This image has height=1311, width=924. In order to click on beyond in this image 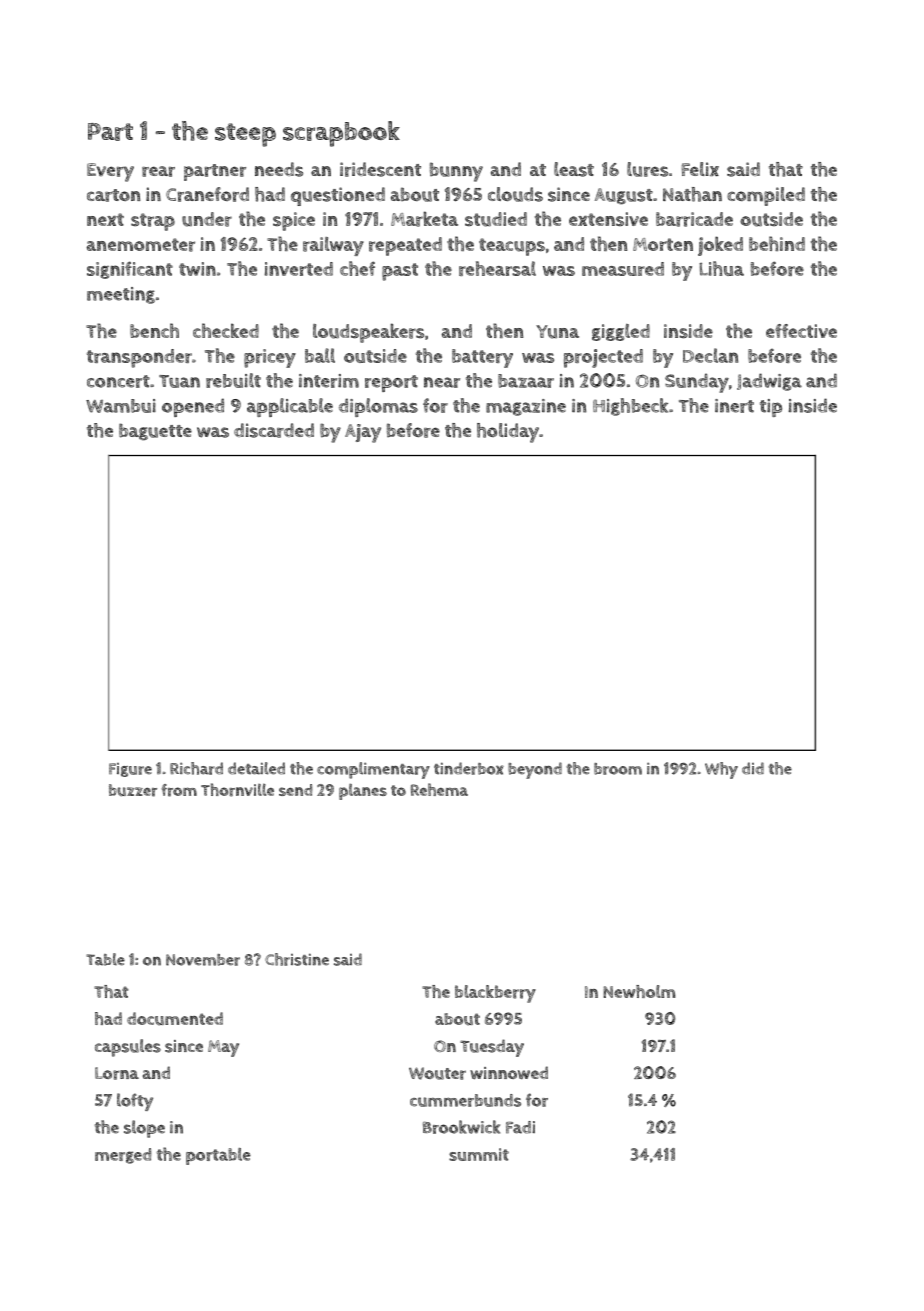, I will do `click(535, 770)`.
